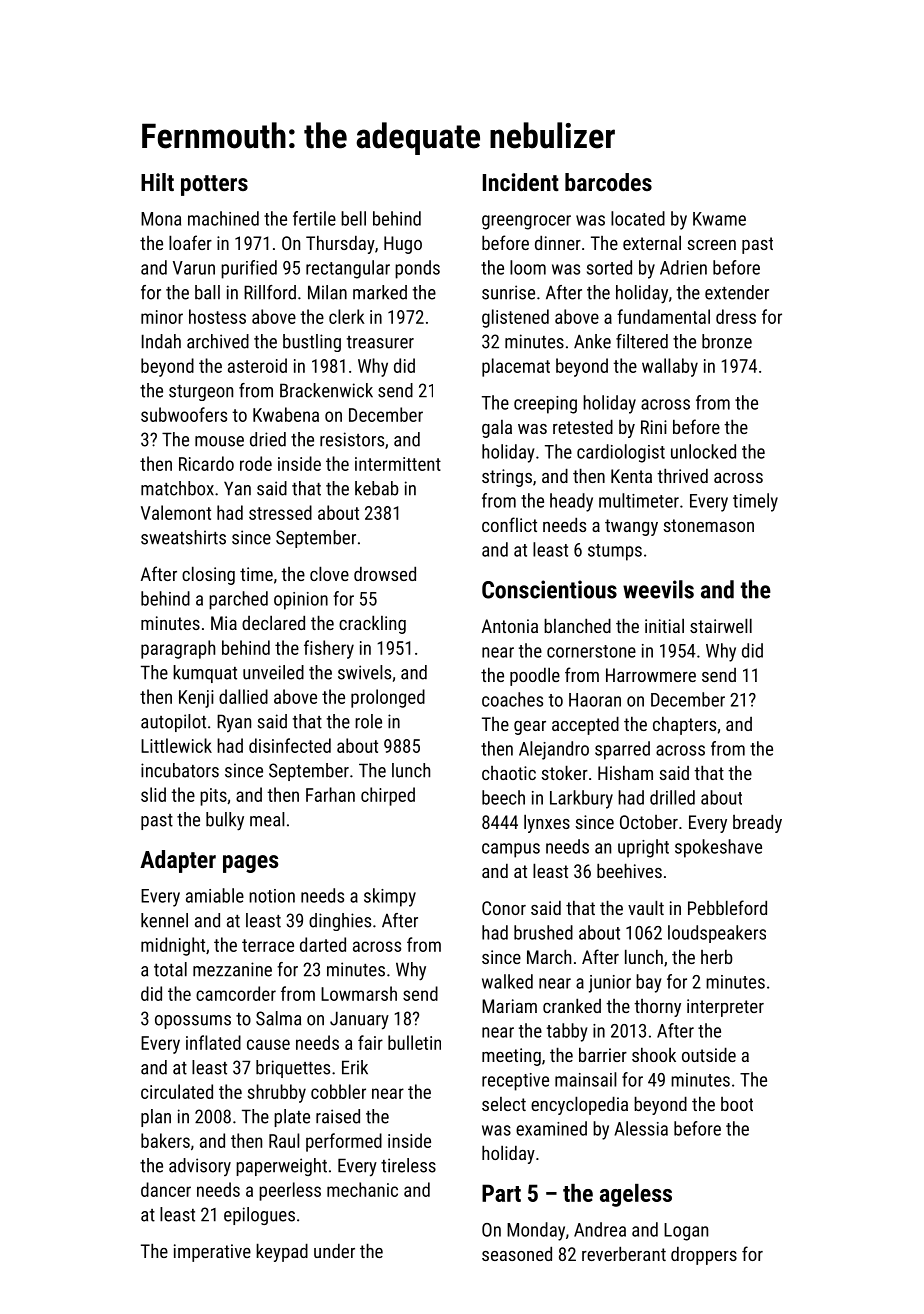  Describe the element at coordinates (414, 1042) in the page. I see `bulletin` at that location.
